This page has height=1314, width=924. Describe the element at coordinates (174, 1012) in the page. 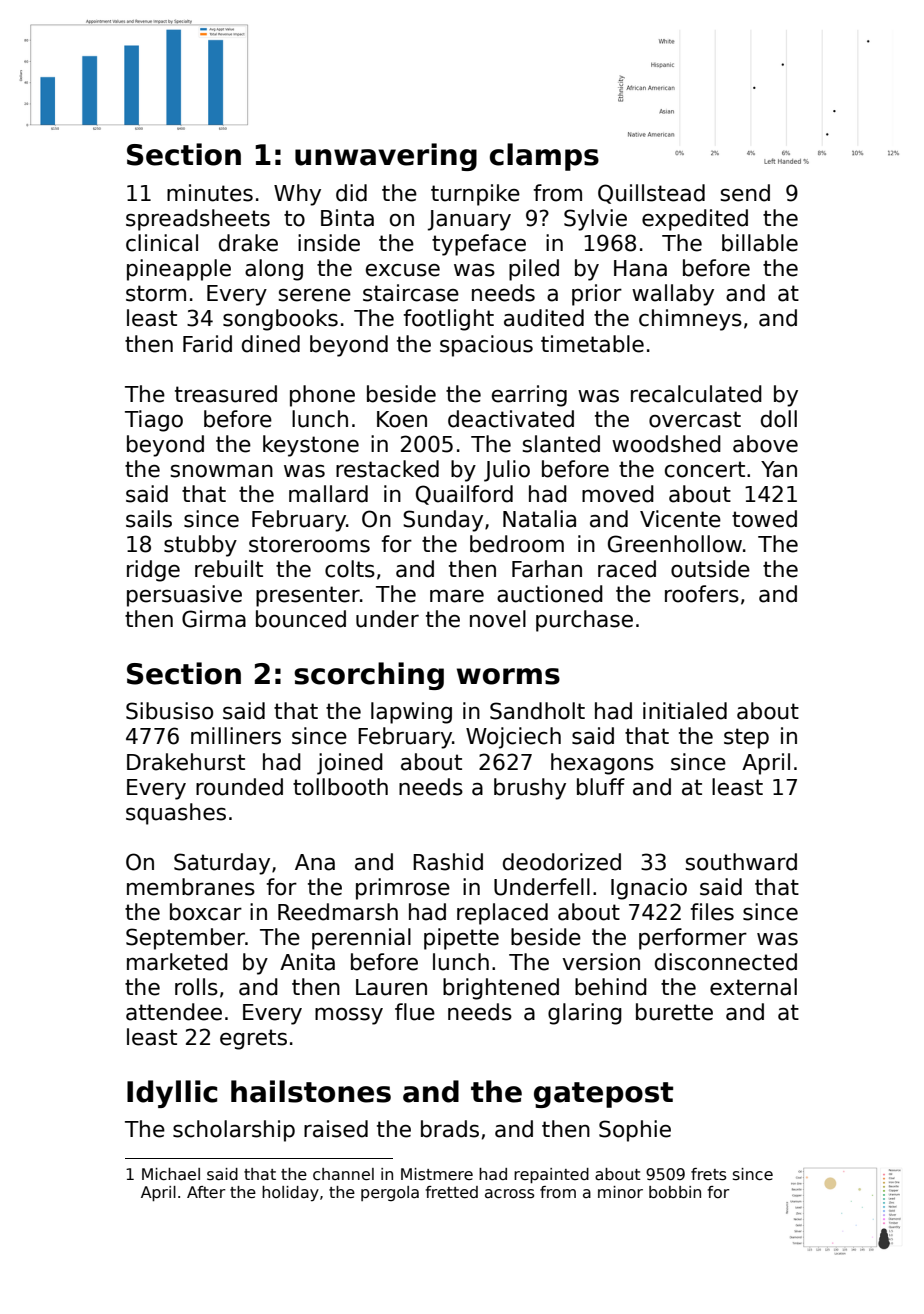

I see `attendee` at that location.
